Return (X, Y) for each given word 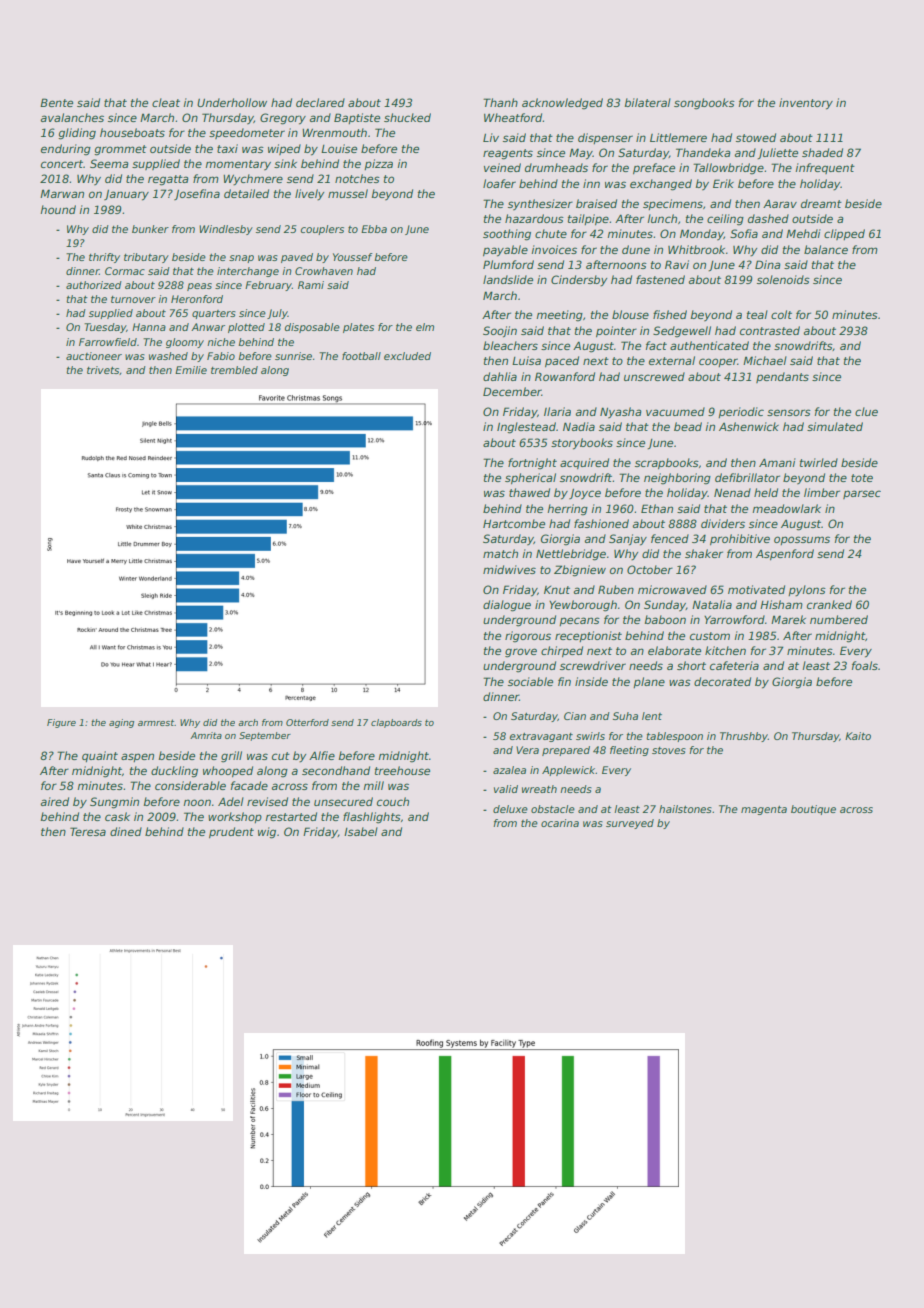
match (500, 553)
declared (320, 102)
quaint (100, 756)
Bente (56, 102)
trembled (234, 370)
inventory (806, 104)
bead (688, 426)
